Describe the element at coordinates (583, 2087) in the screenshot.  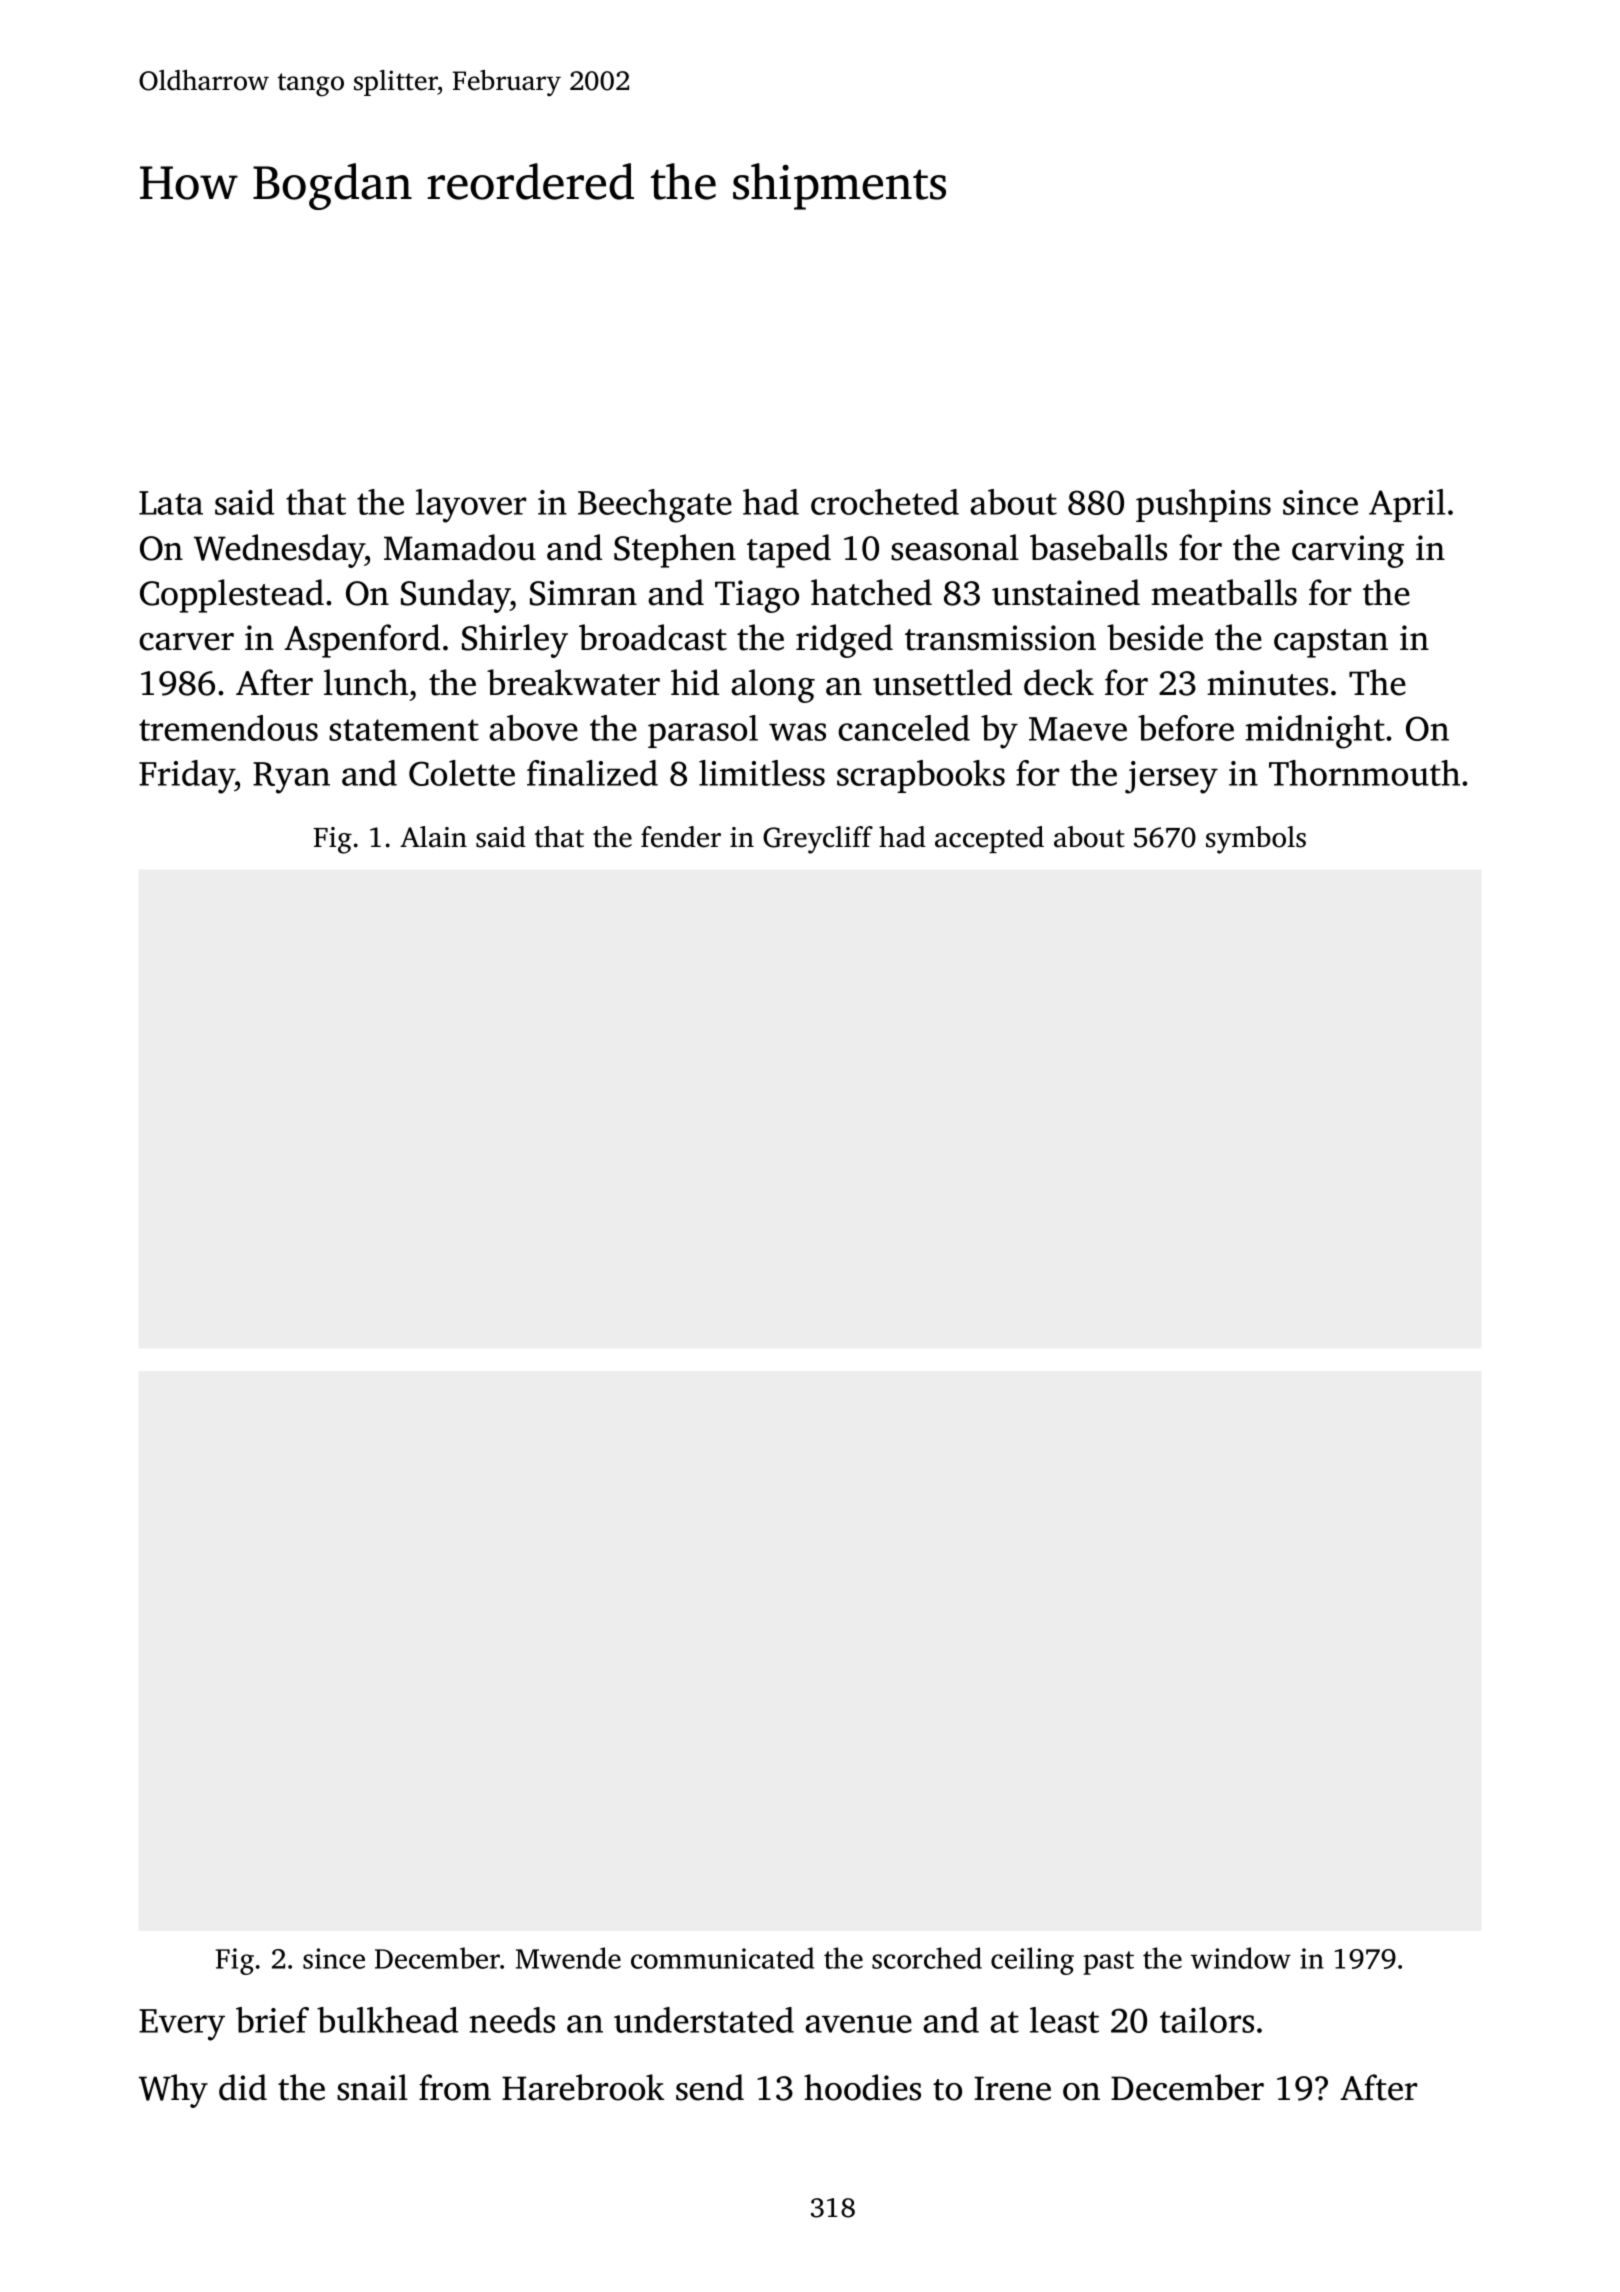
I see `Harebrook` at that location.
